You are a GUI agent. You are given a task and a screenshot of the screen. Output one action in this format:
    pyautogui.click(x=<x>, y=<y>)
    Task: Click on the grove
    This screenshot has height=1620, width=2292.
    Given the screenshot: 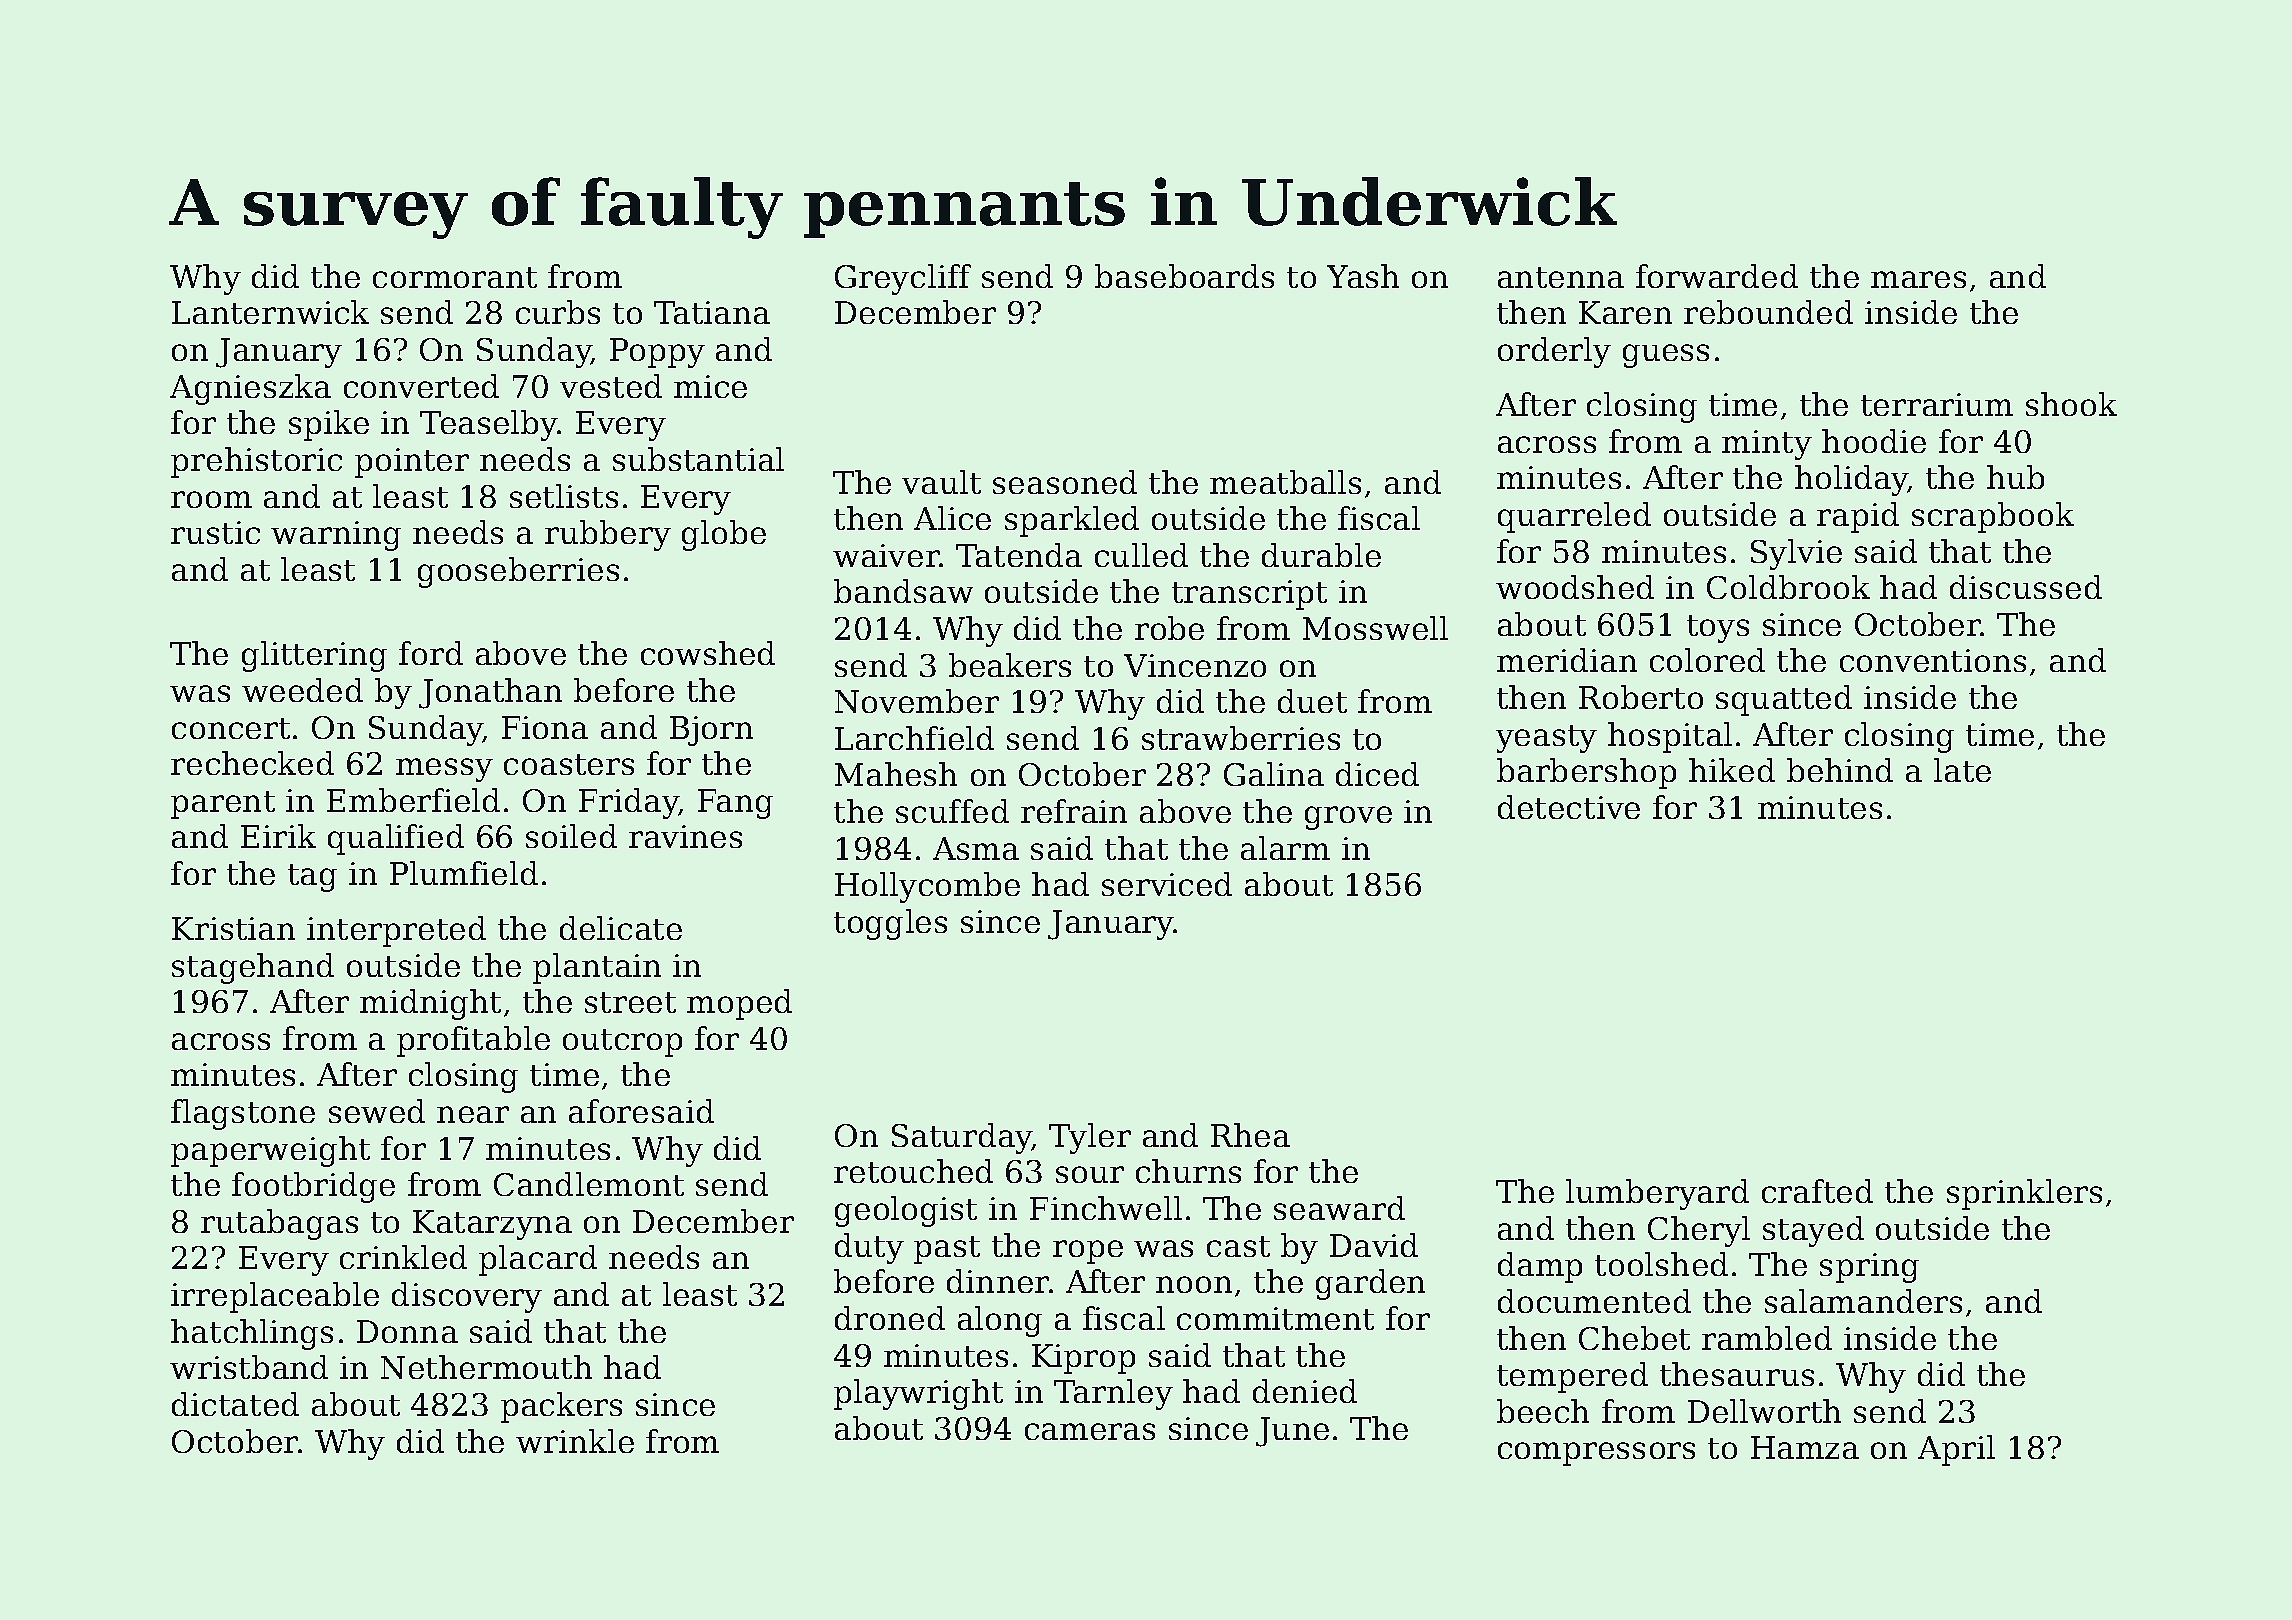 What is the action you would take?
    pyautogui.click(x=1348, y=818)
